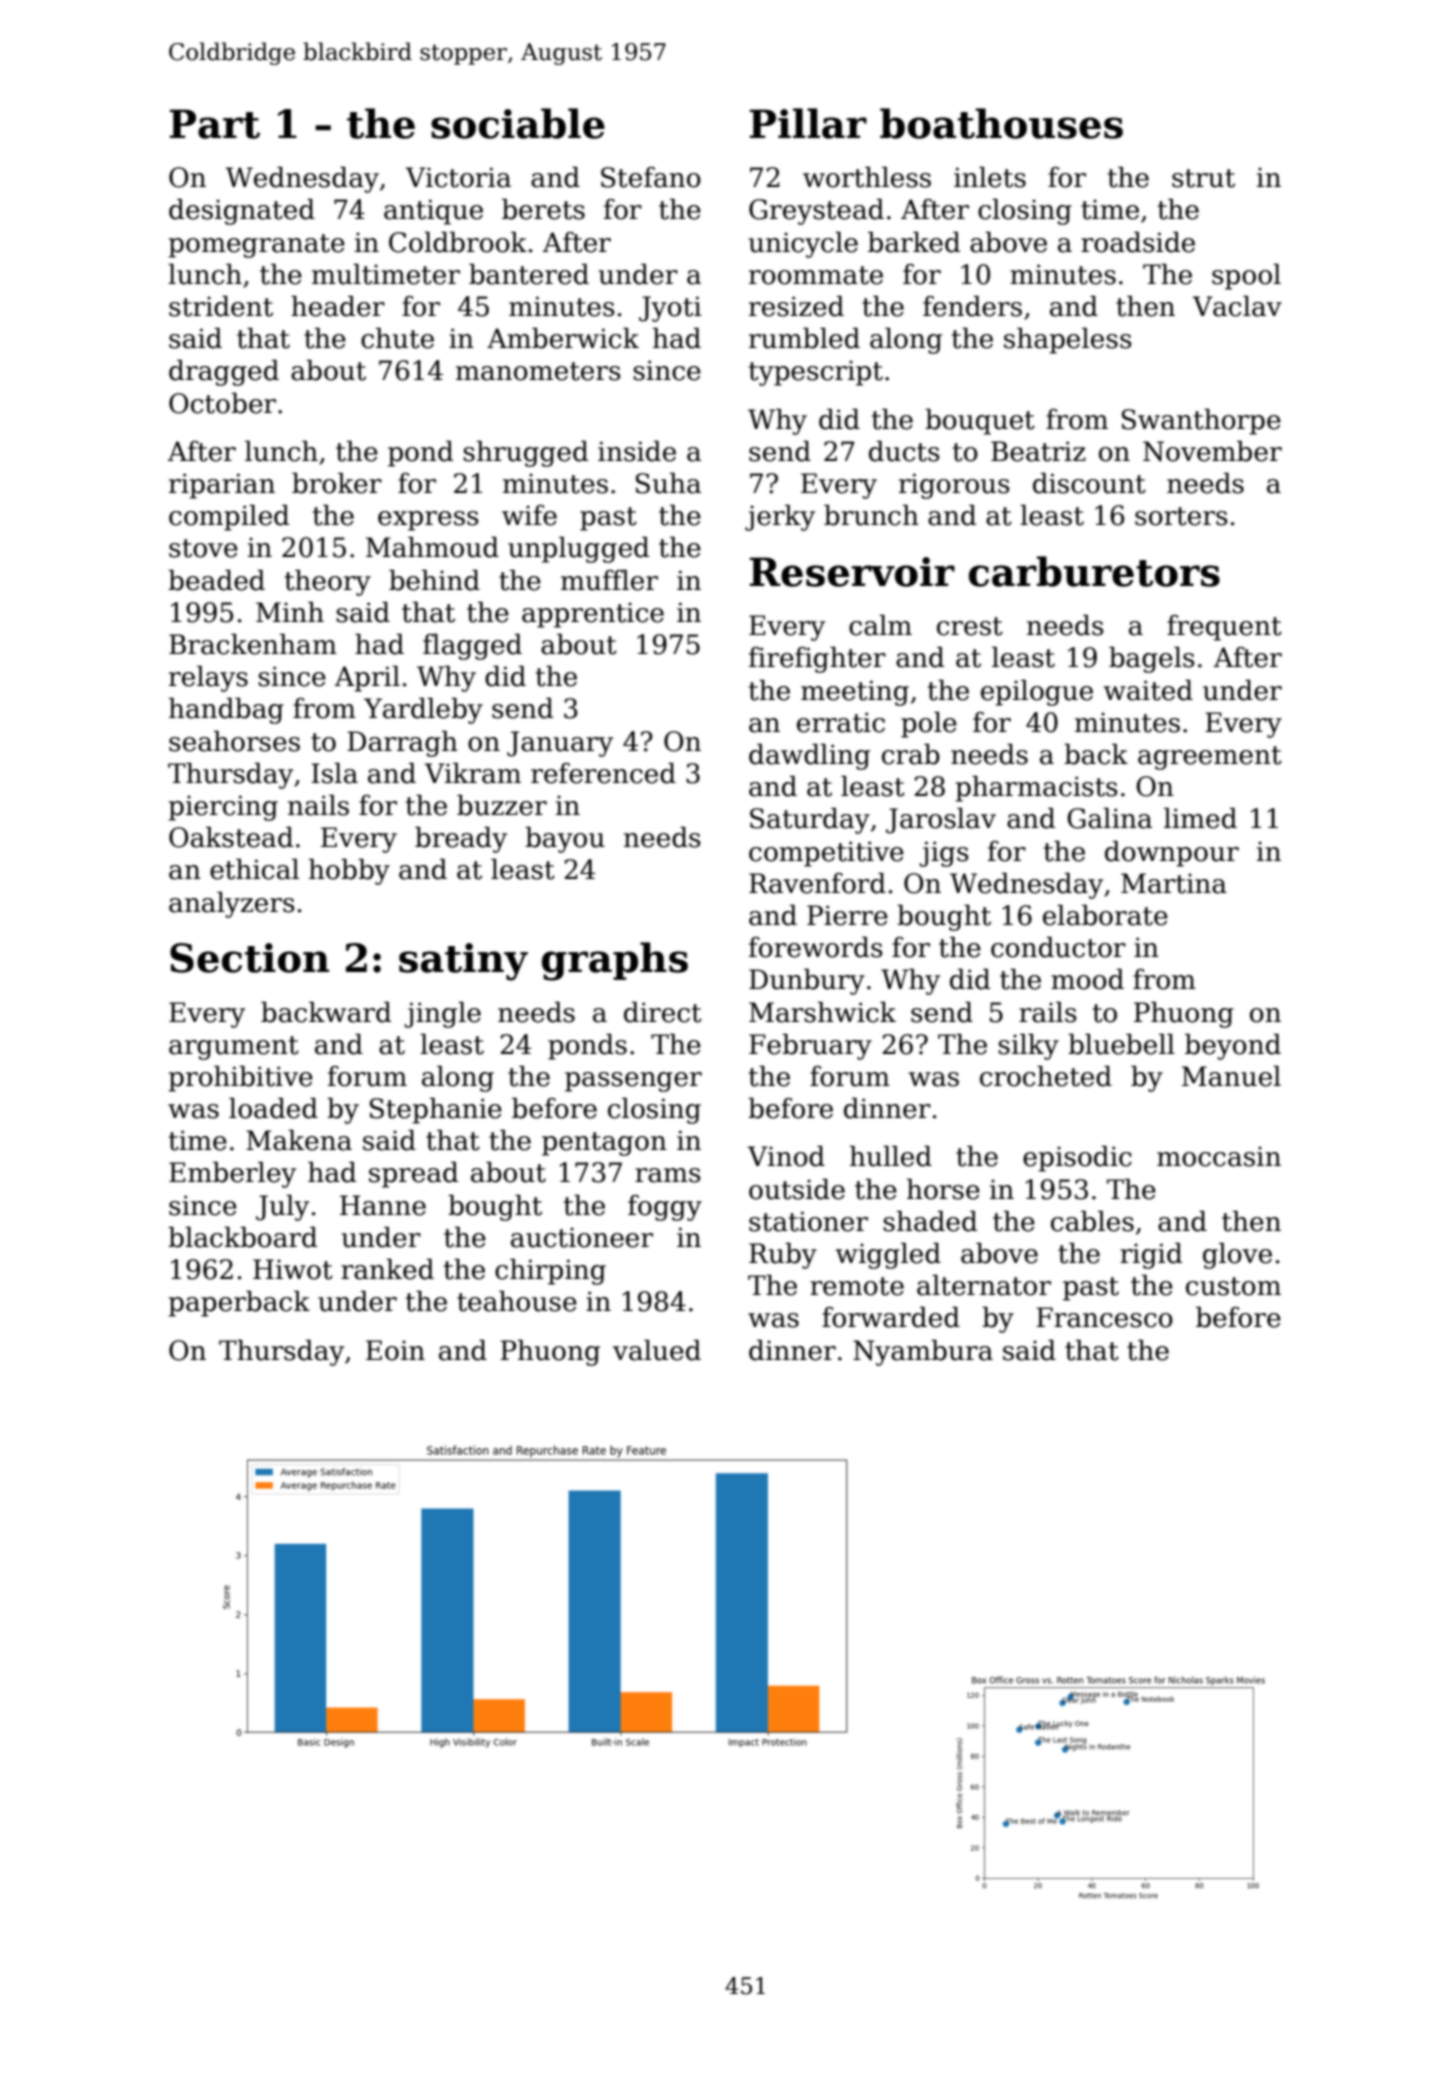 This screenshot has height=2100, width=1450. What do you see at coordinates (1001, 123) in the screenshot?
I see `boathouses` at bounding box center [1001, 123].
